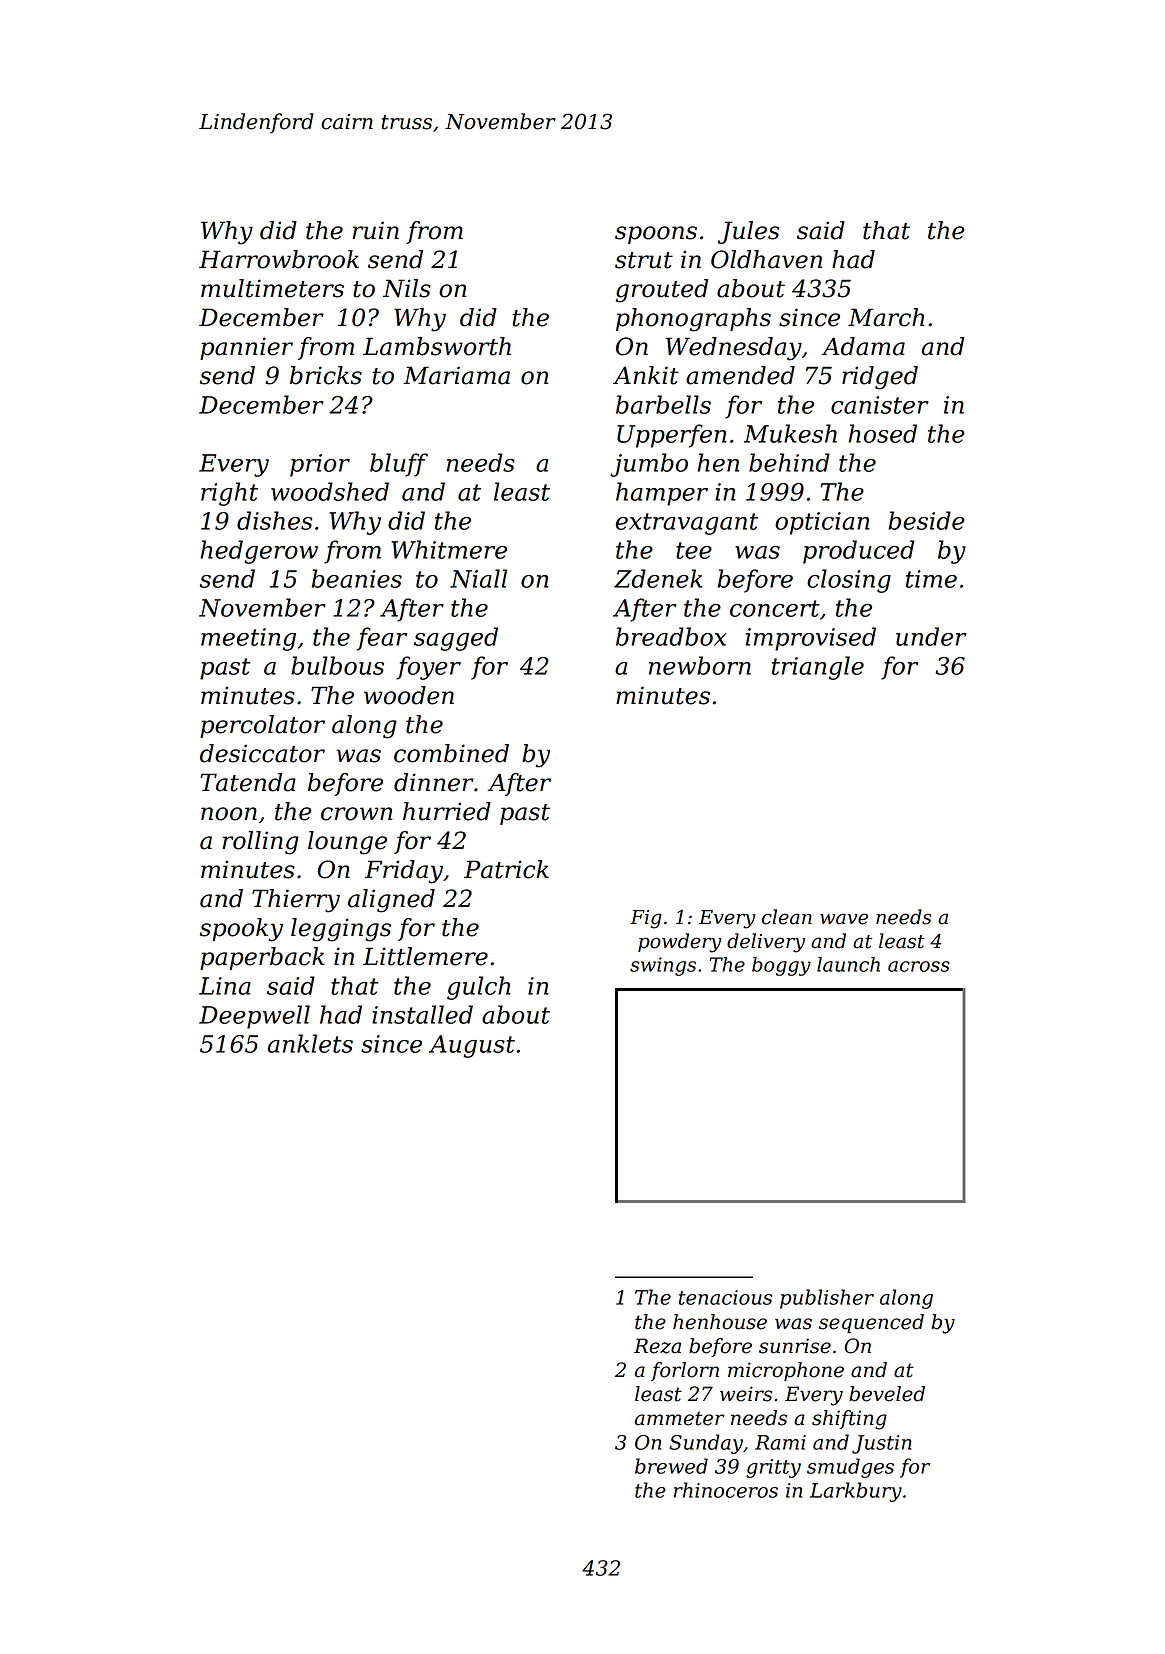 The width and height of the screenshot is (1165, 1654). What do you see at coordinates (781, 966) in the screenshot?
I see `boggy` at bounding box center [781, 966].
